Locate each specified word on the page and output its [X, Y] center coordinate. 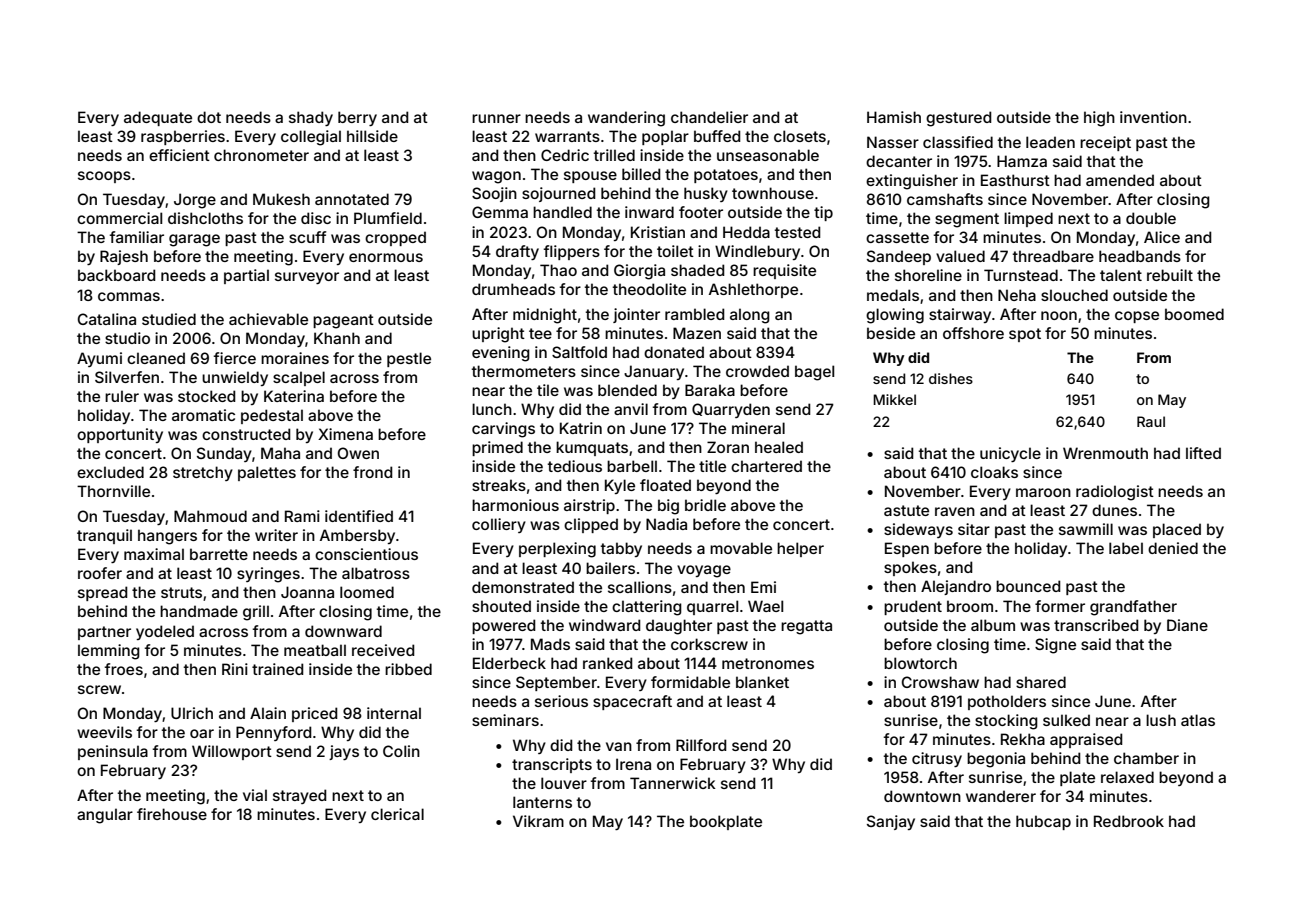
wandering [626, 119]
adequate [158, 118]
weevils [104, 732]
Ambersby [357, 536]
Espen [907, 549]
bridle [705, 505]
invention [1153, 117]
